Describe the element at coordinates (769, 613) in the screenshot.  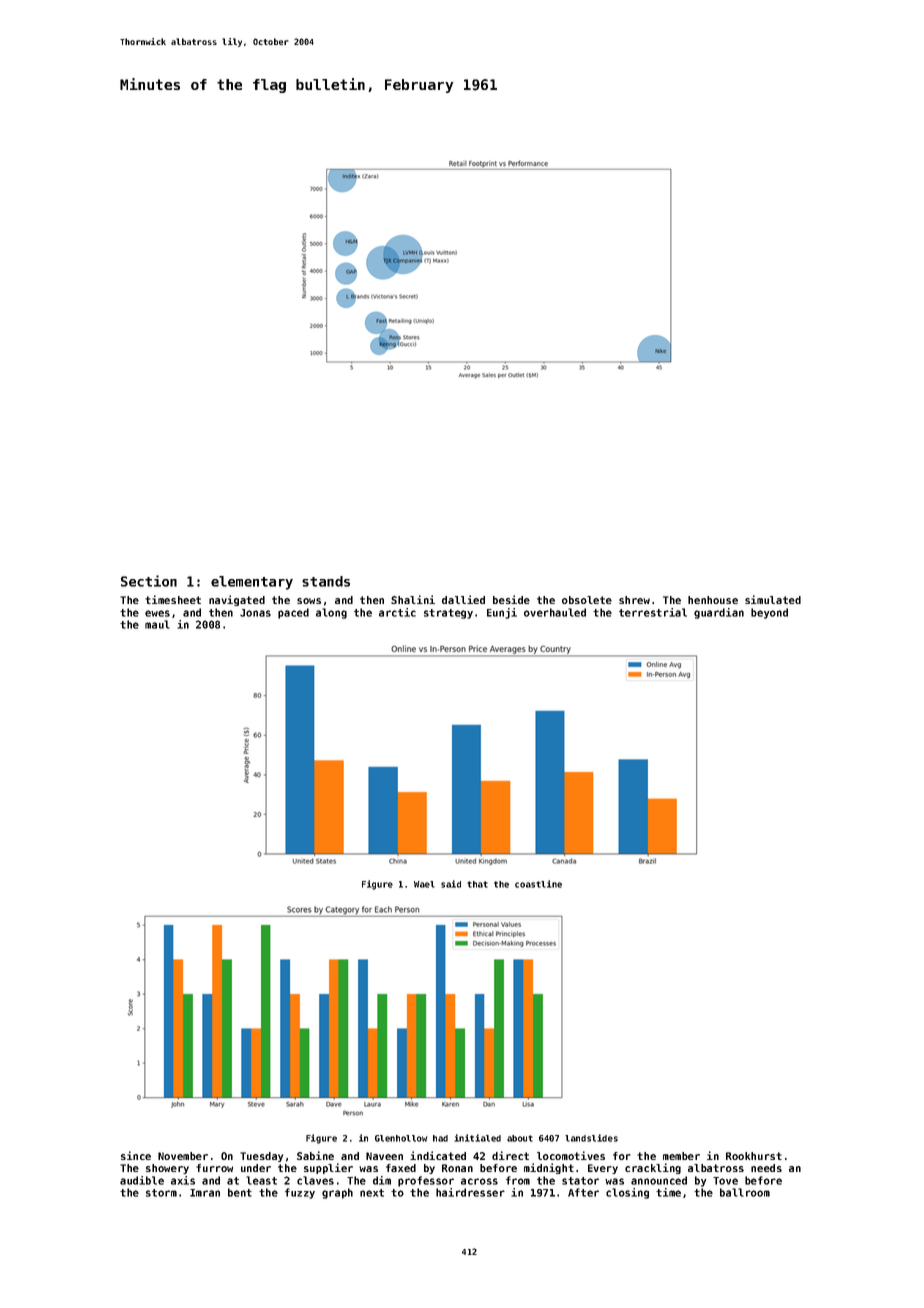
I see `beyond` at that location.
